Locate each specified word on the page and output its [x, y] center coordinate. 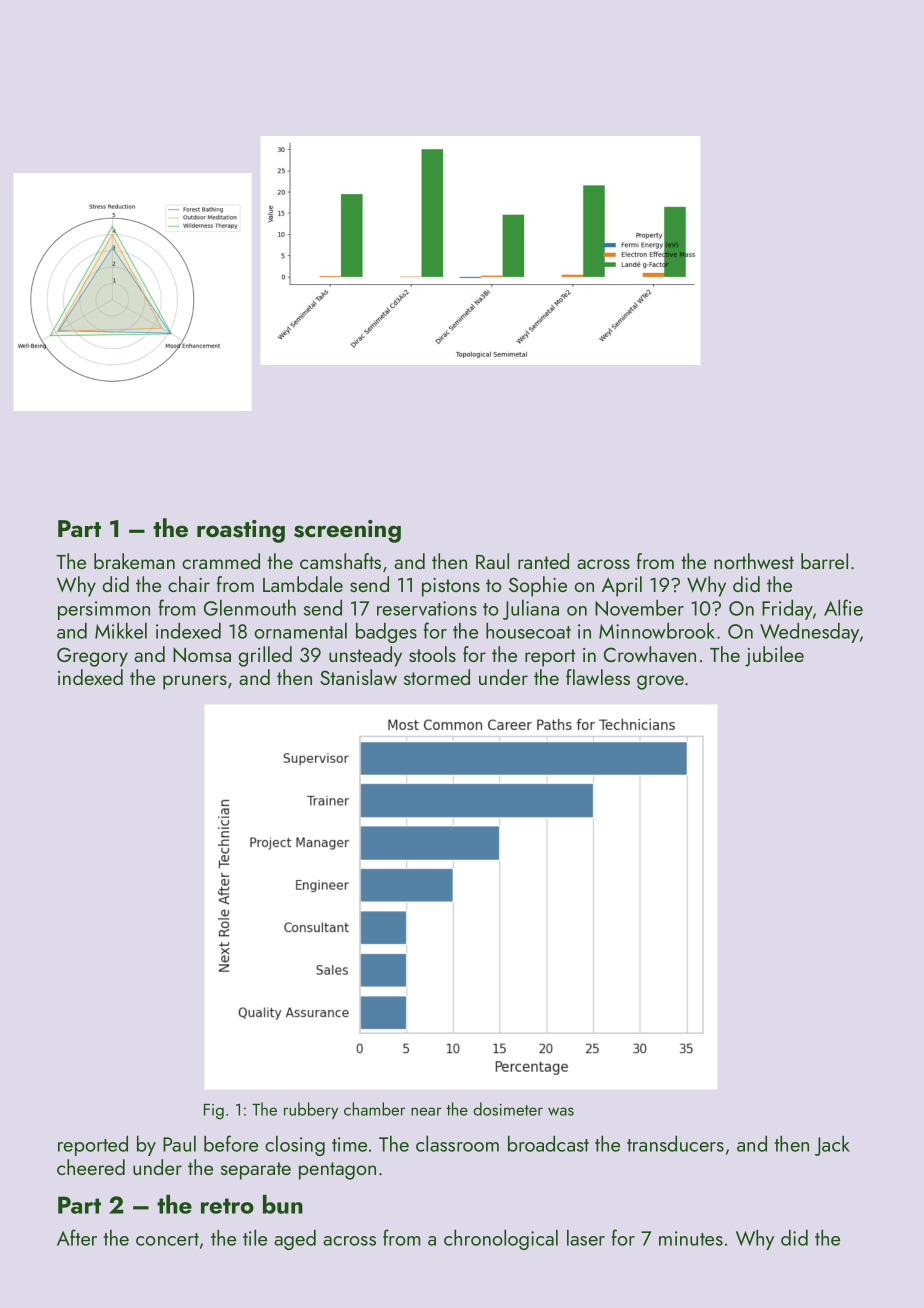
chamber [374, 1109]
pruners [195, 682]
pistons [451, 587]
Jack [832, 1145]
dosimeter [508, 1109]
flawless [598, 677]
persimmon [104, 610]
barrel [824, 561]
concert [167, 1239]
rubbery [311, 1110]
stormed [437, 677]
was [561, 1111]
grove [660, 682]
